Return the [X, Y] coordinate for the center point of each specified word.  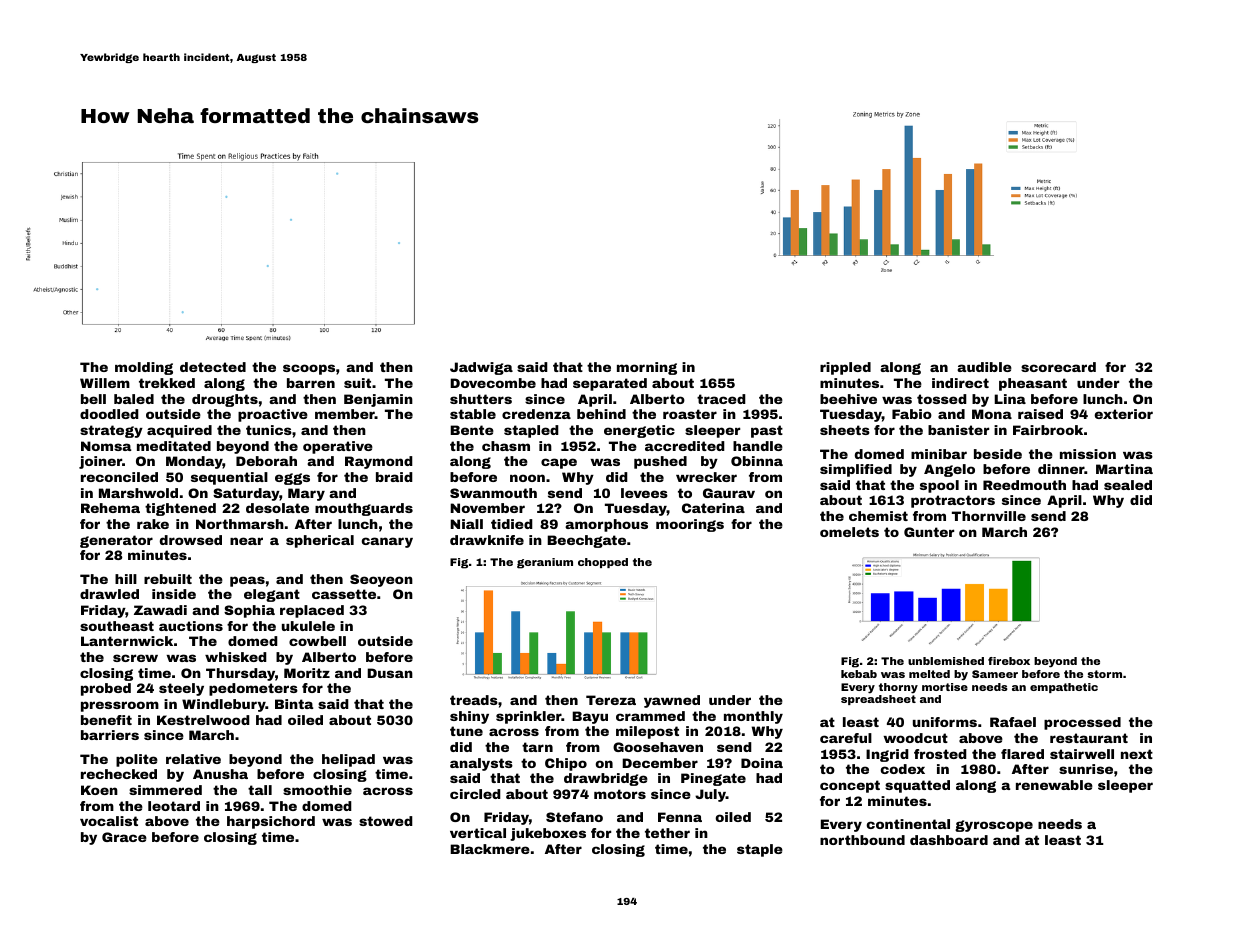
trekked [167, 383]
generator [116, 541]
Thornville [989, 516]
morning [647, 368]
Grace [124, 837]
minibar [939, 454]
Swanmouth [493, 493]
